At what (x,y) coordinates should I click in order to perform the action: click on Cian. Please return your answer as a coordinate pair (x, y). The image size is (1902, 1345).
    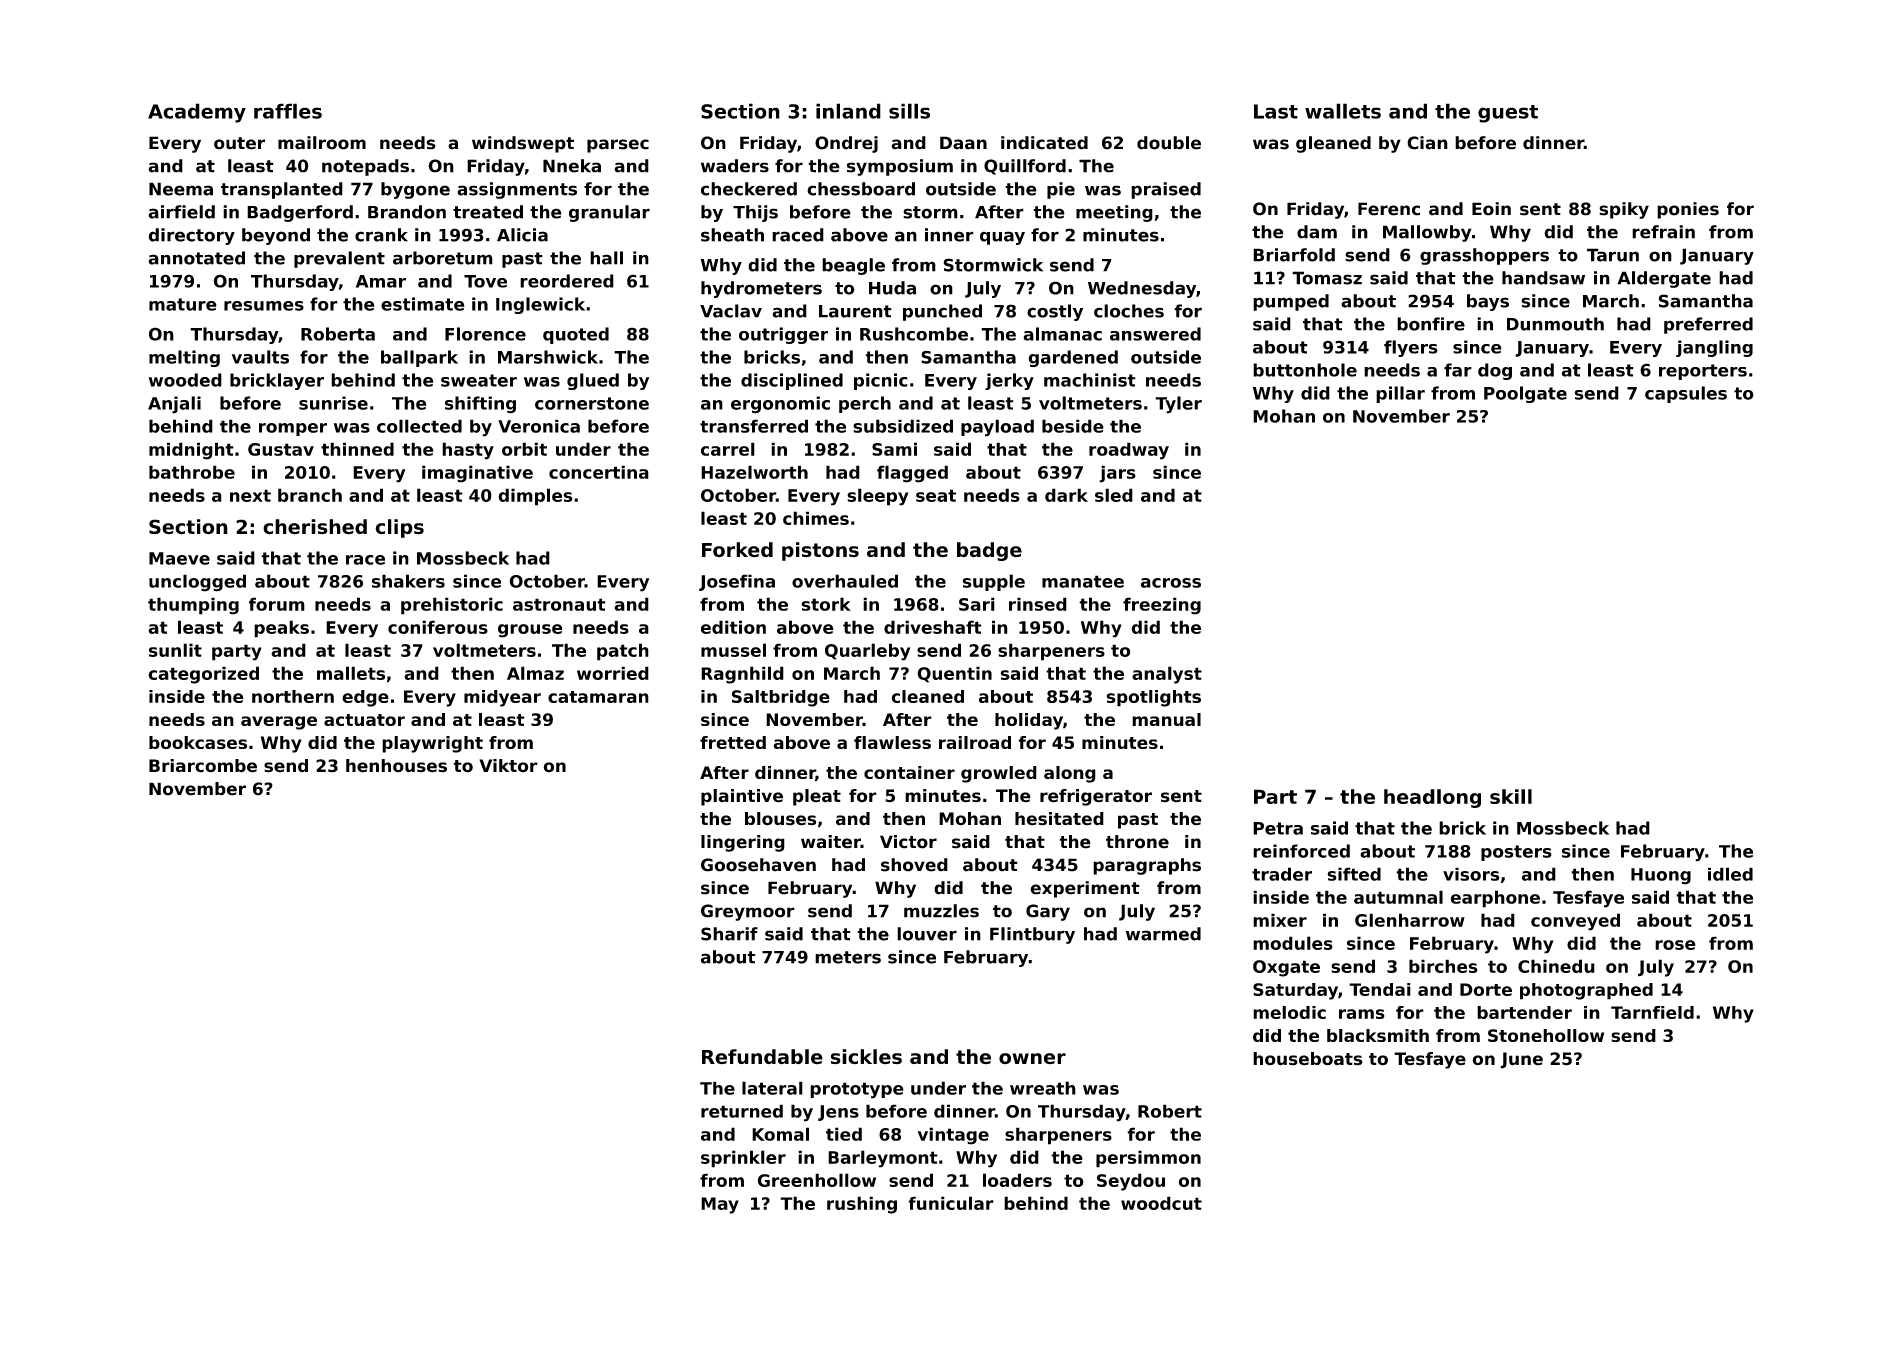
    Looking at the image, I should click on (1427, 143).
